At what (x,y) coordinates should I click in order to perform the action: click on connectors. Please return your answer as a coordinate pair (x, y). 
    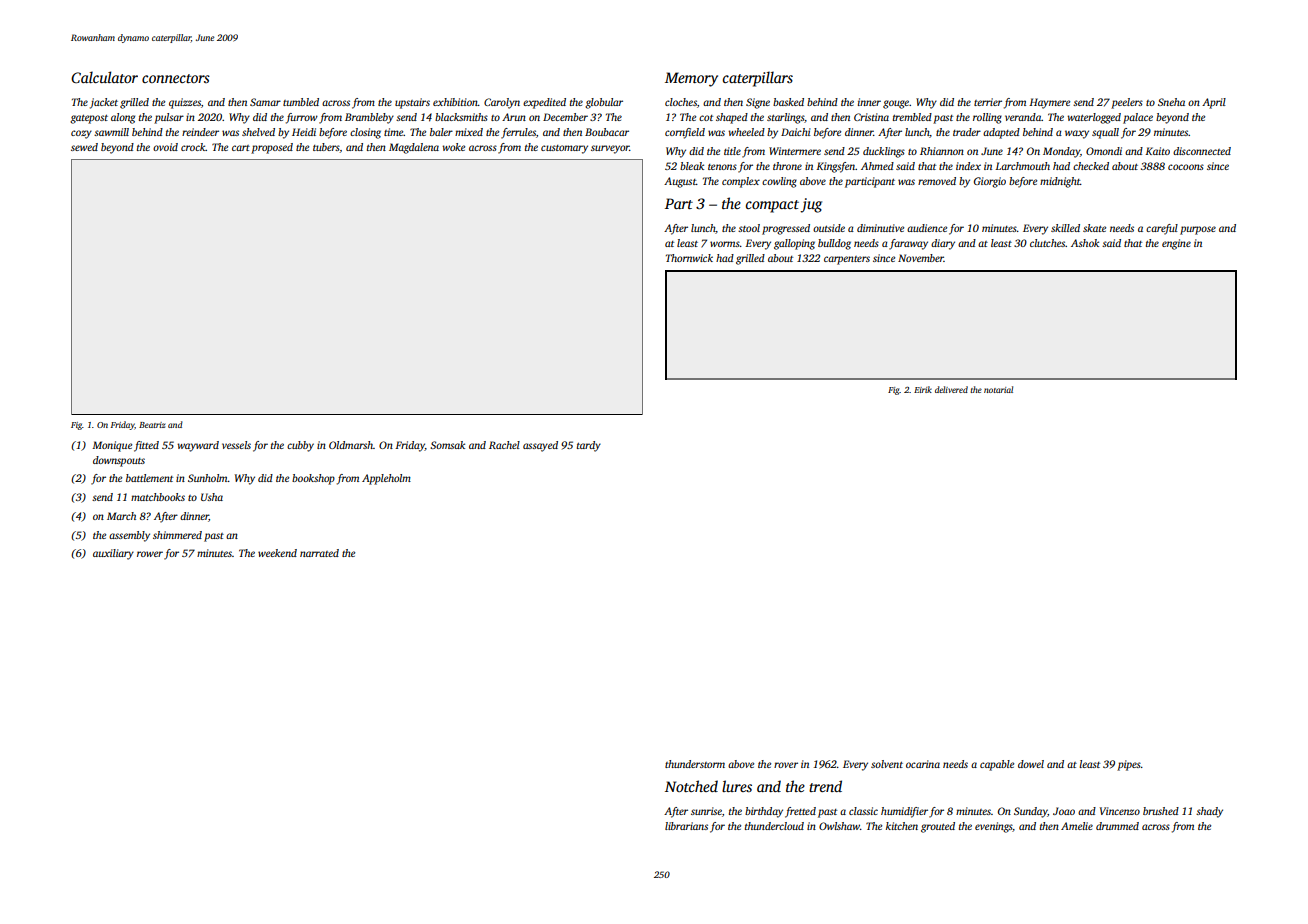
    Looking at the image, I should click on (176, 78).
